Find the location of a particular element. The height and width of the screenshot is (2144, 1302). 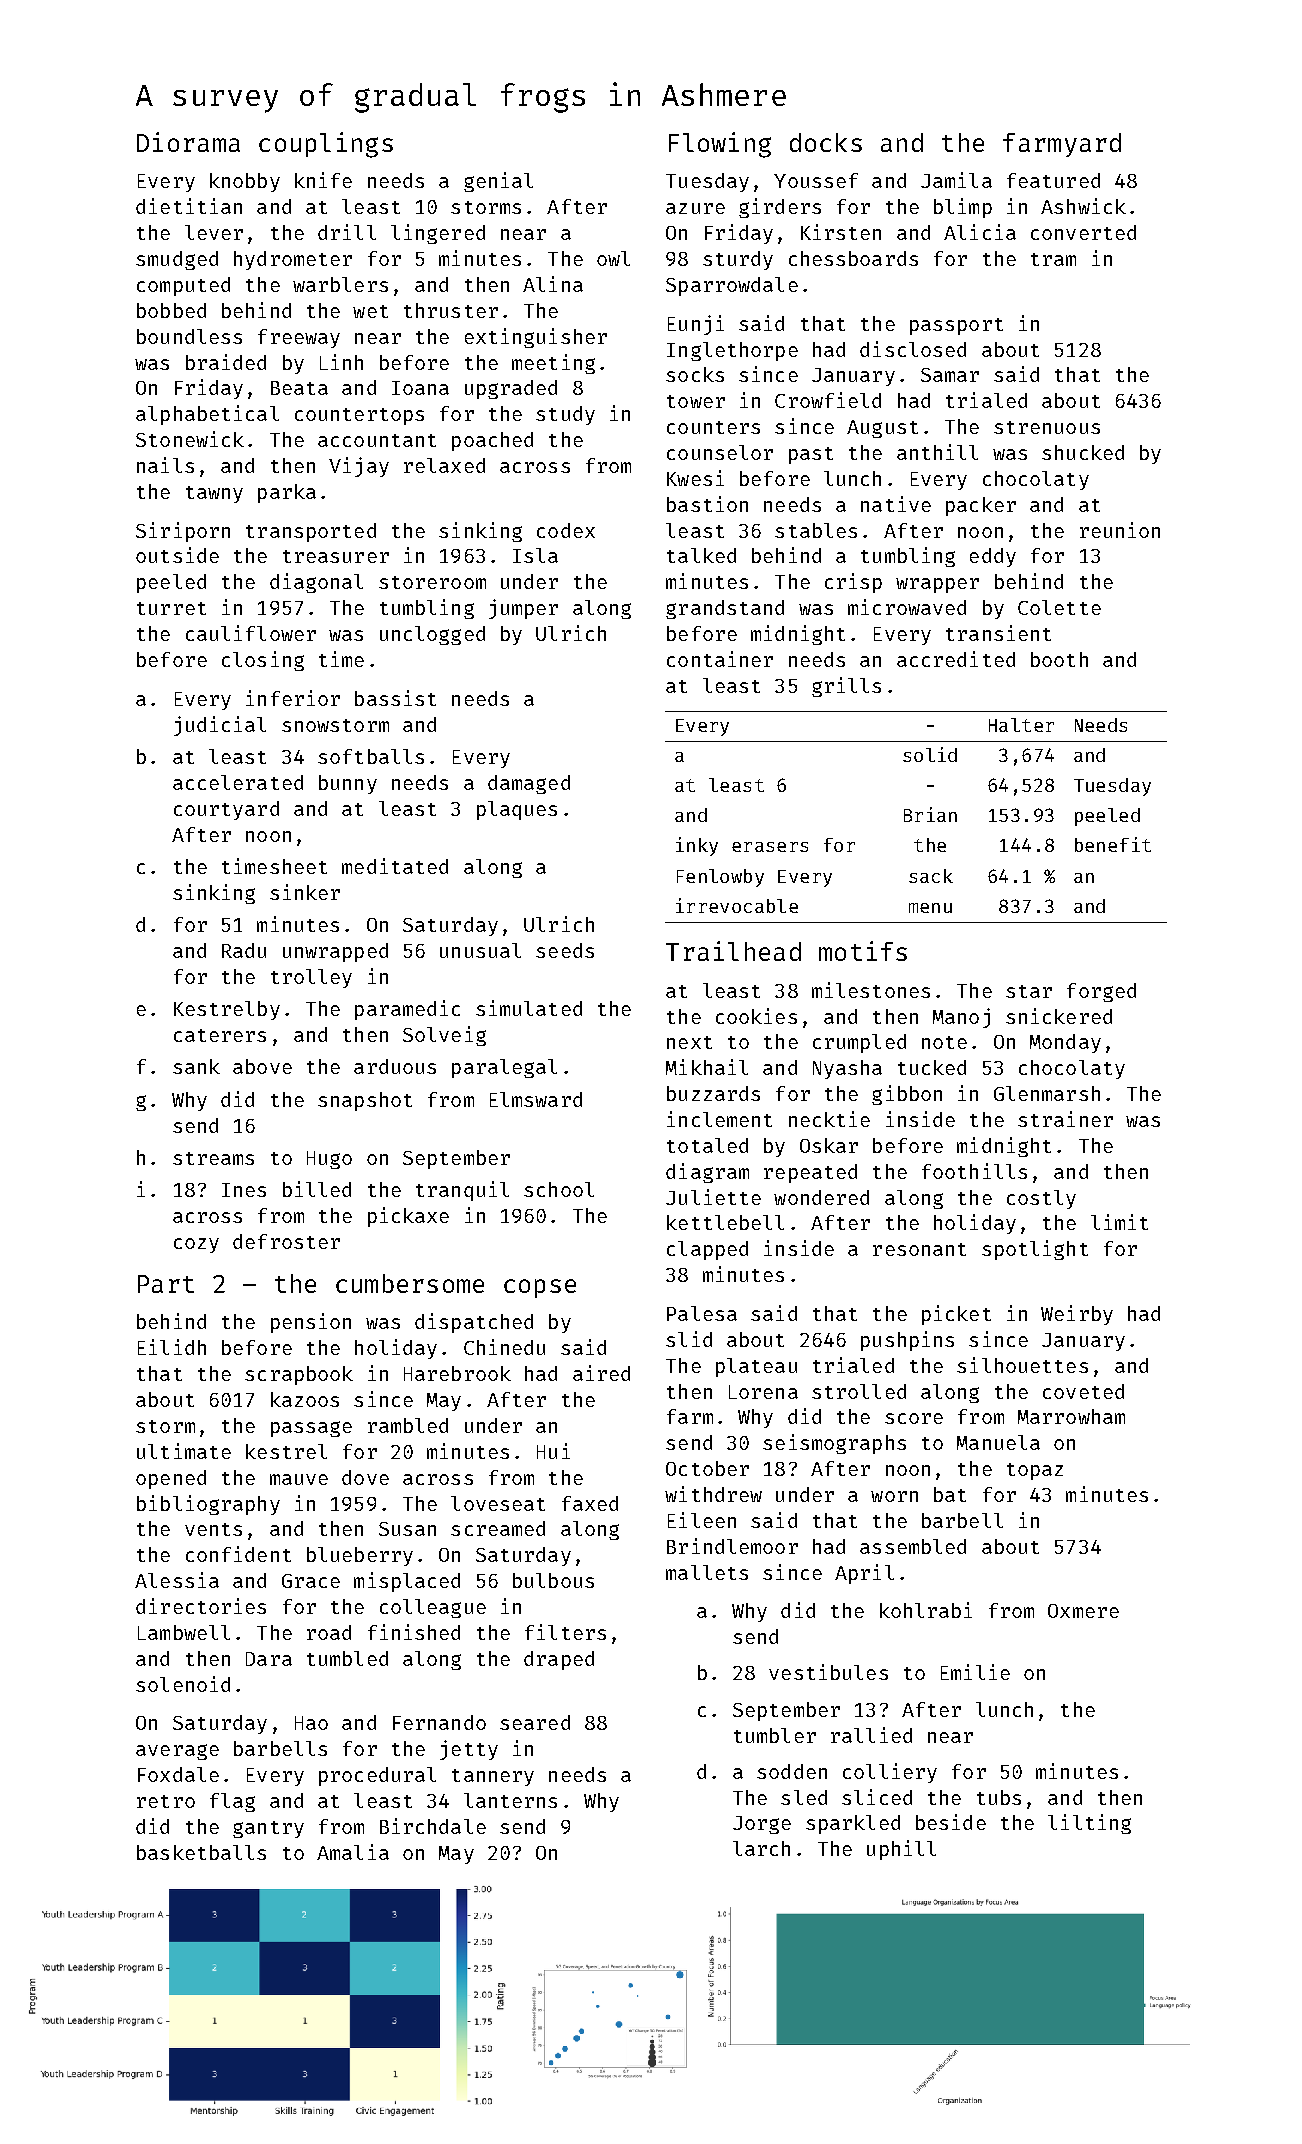

larch is located at coordinates (761, 1848).
